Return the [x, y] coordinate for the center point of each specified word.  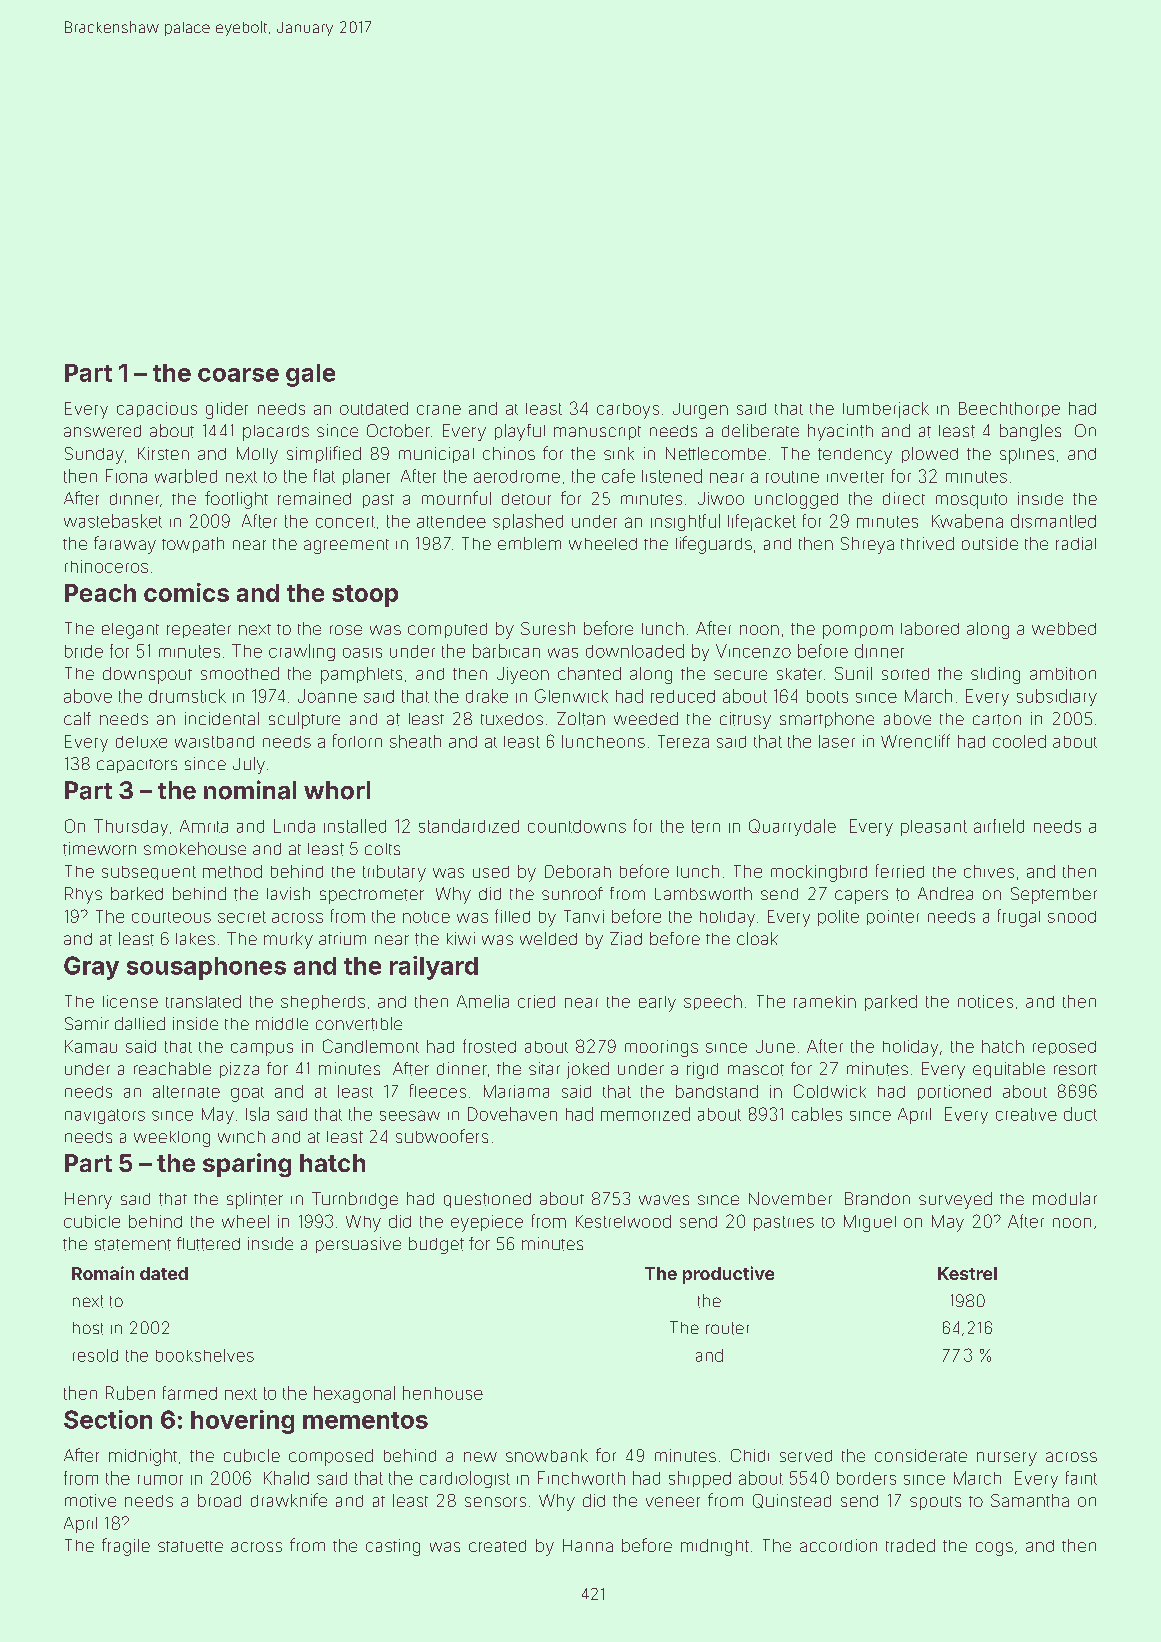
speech [713, 1002]
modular [1065, 1198]
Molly [257, 455]
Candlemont [371, 1046]
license [130, 1001]
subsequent [149, 873]
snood [1072, 917]
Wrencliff [915, 741]
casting [393, 1547]
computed [447, 630]
